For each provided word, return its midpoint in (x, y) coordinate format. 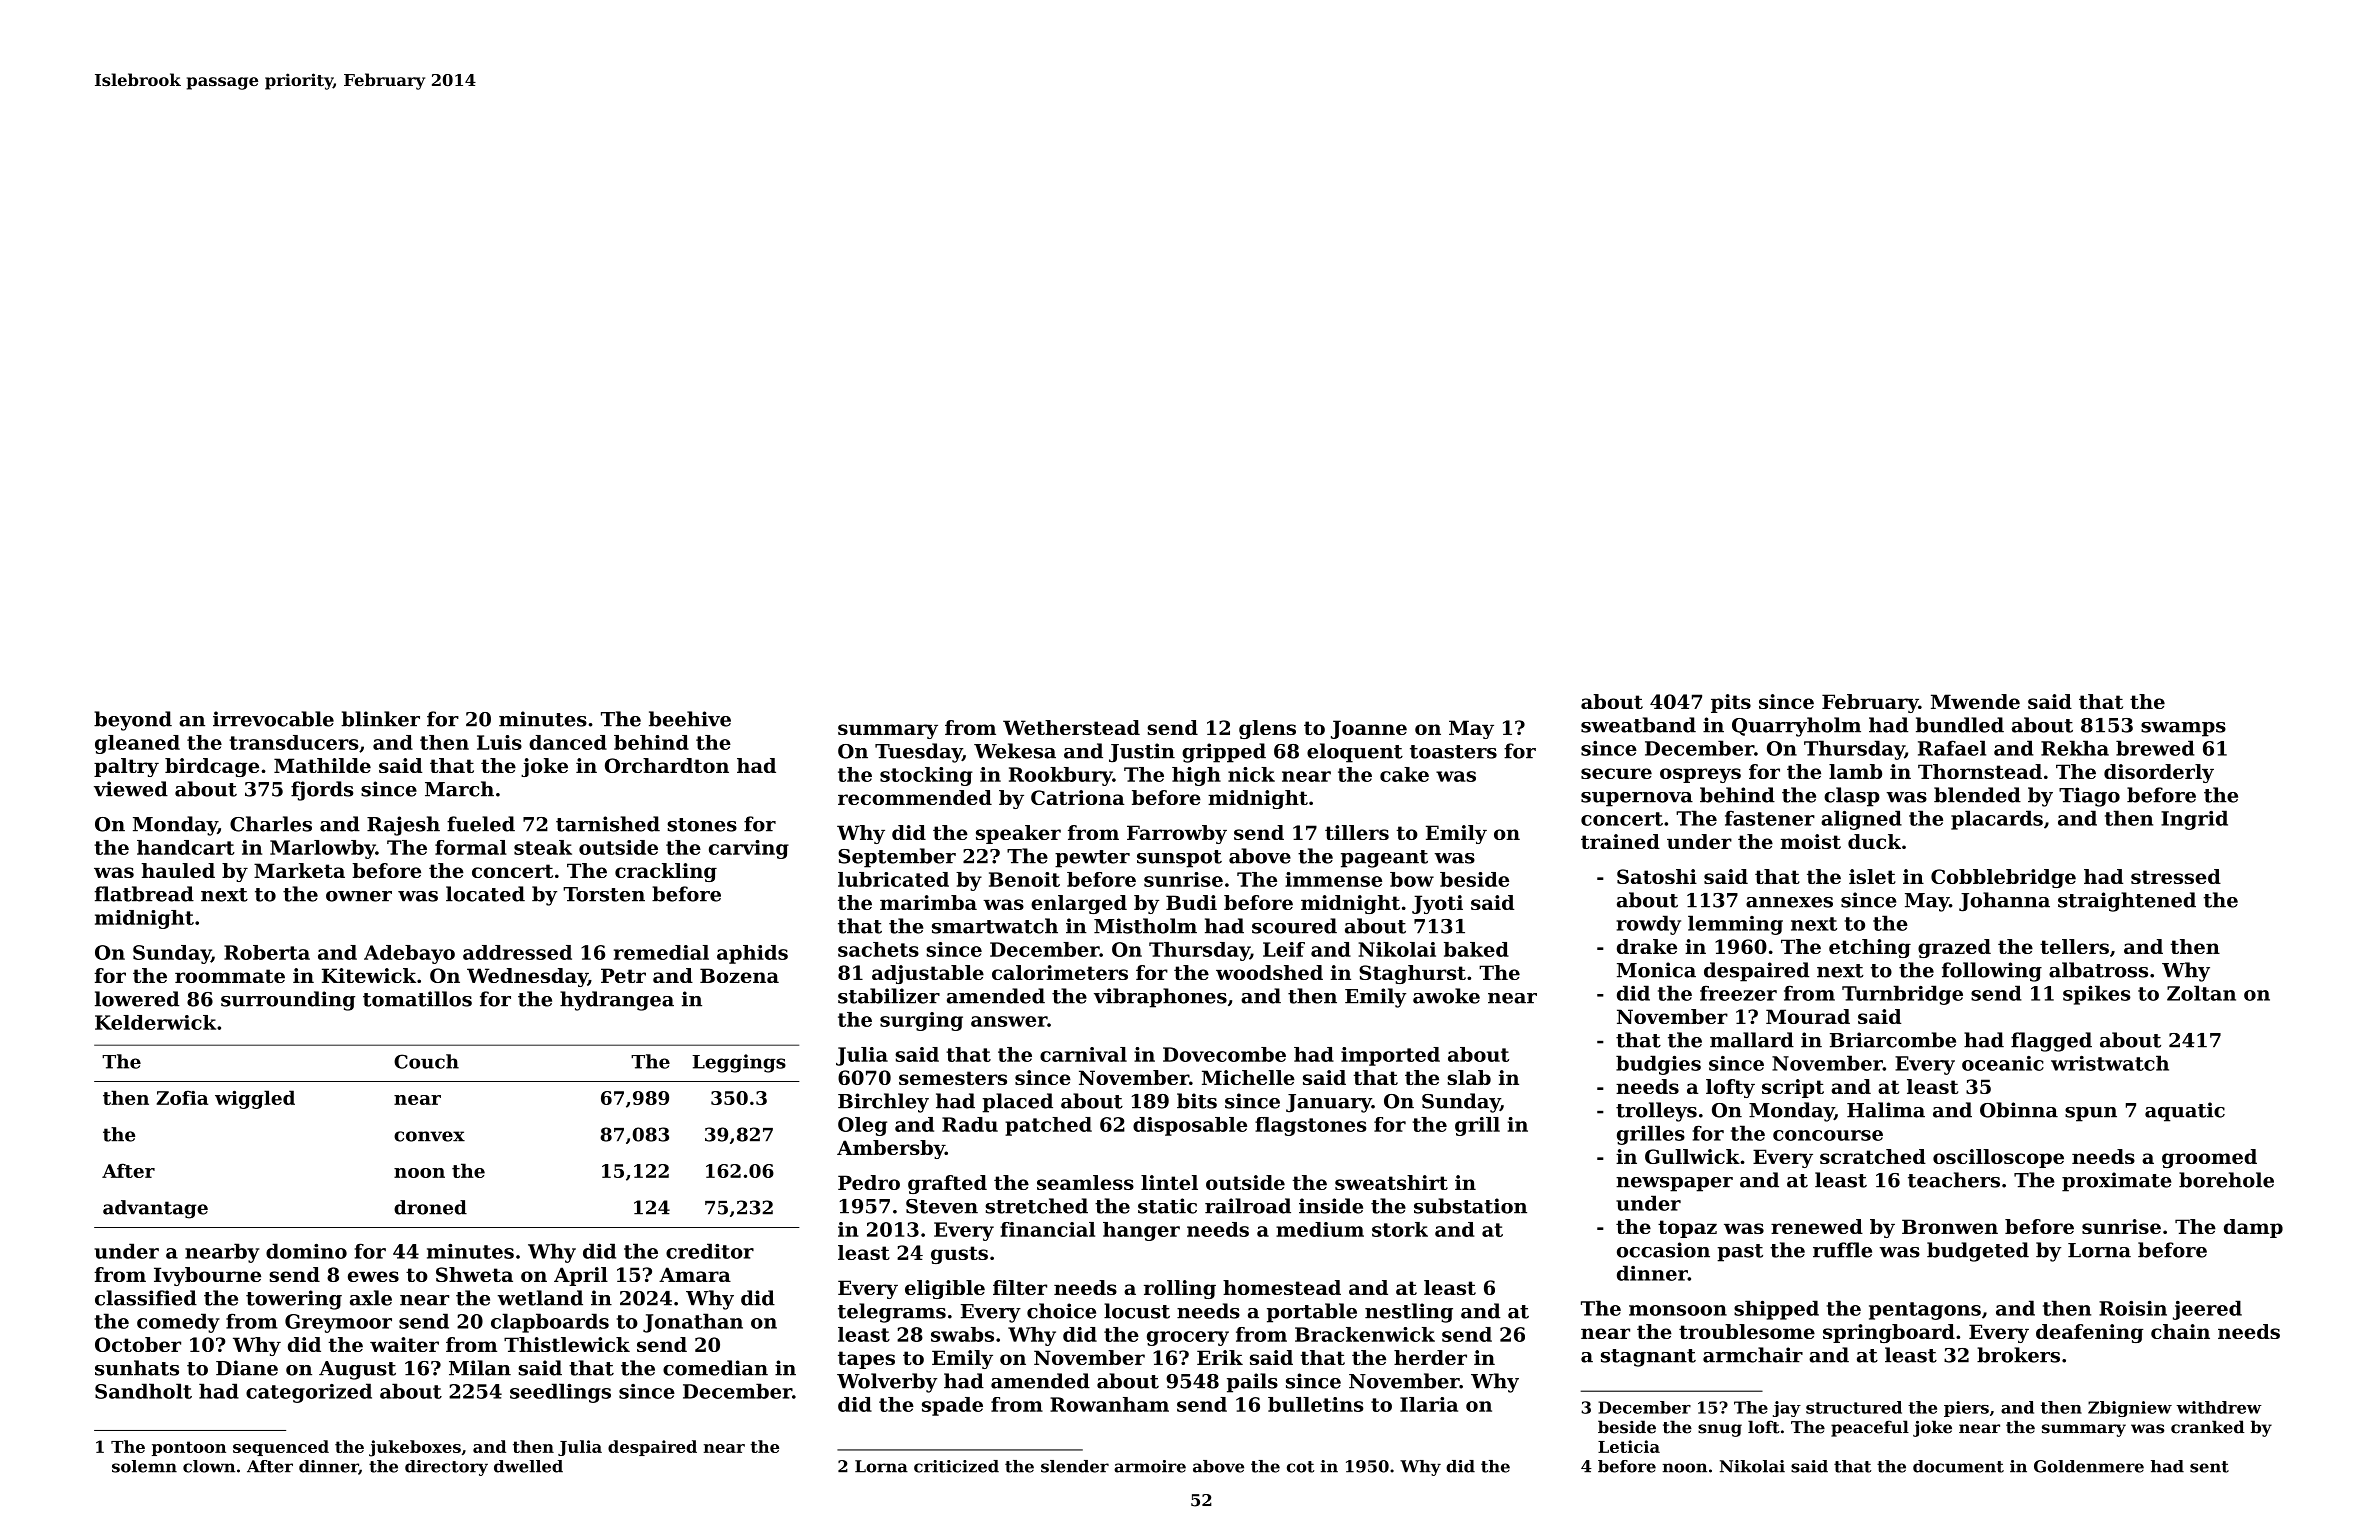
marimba (928, 902)
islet (1872, 876)
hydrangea (617, 1001)
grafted (947, 1184)
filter (1020, 1287)
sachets (878, 949)
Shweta (474, 1274)
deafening (2089, 1333)
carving (749, 849)
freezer (1738, 993)
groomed (2209, 1158)
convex (429, 1136)
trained (1620, 841)
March (459, 789)
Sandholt (143, 1391)
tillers (1357, 832)
